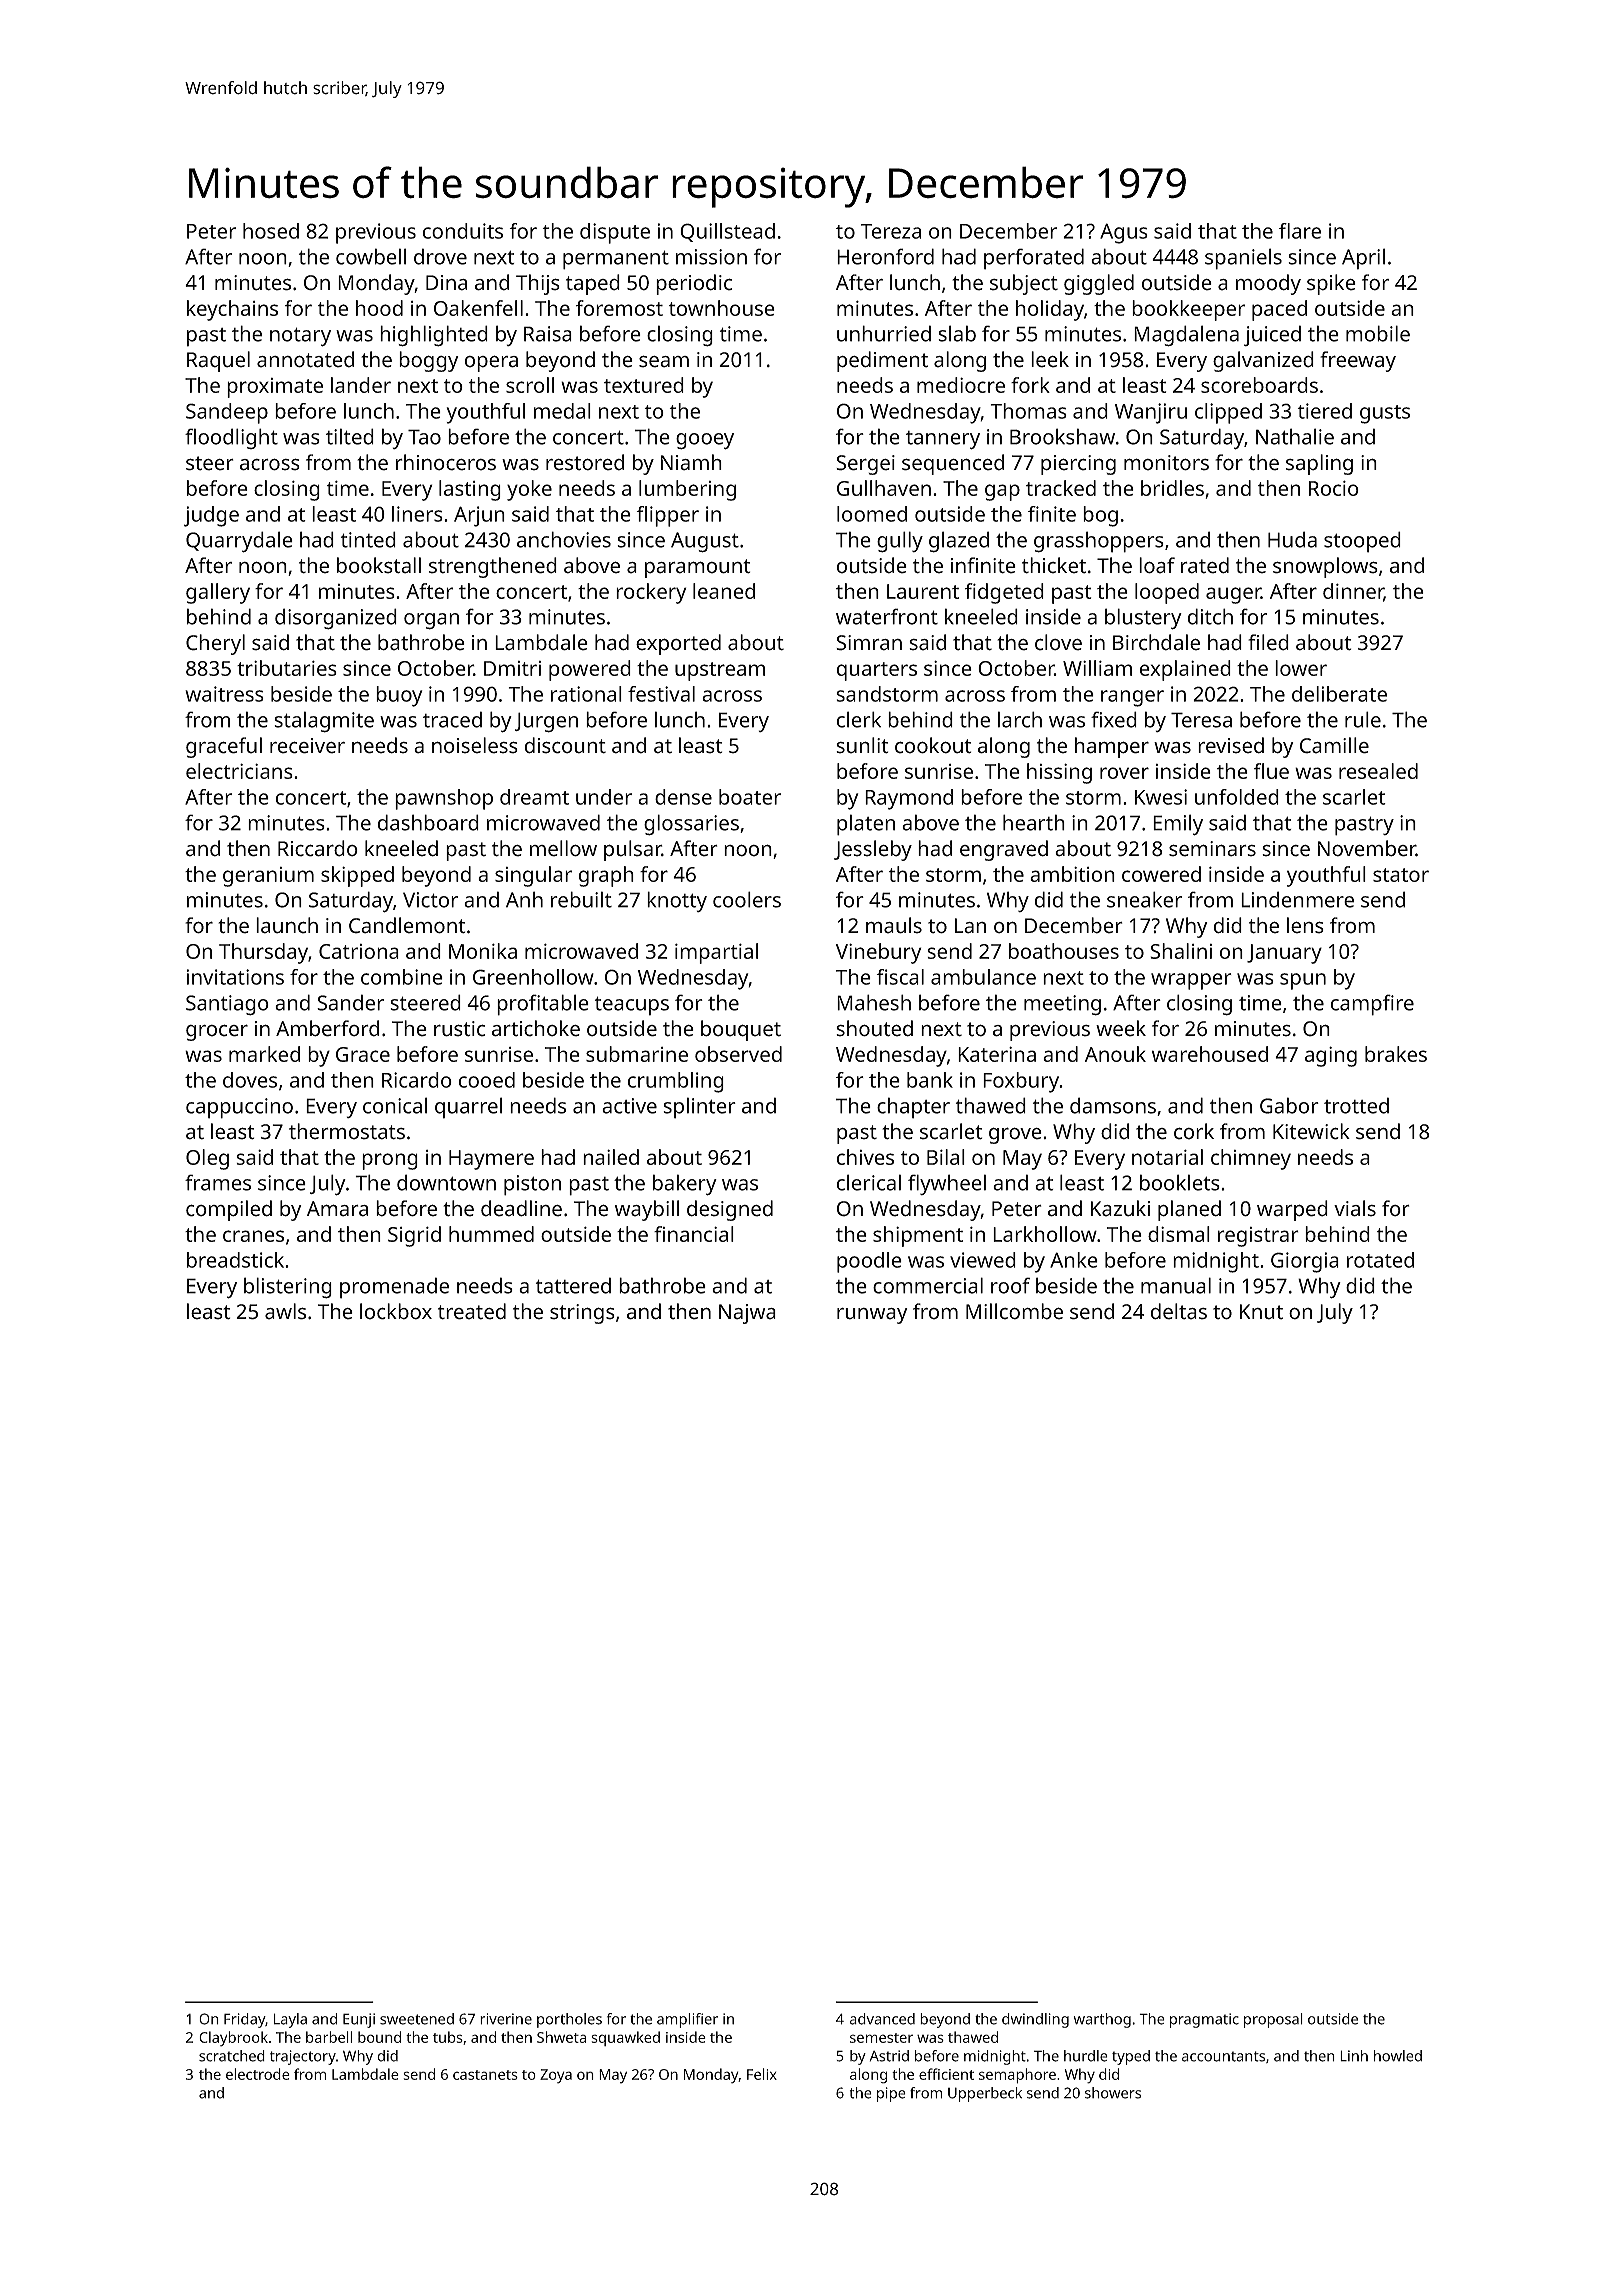 This document has width=1620, height=2292. What do you see at coordinates (582, 1314) in the document?
I see `strings` at bounding box center [582, 1314].
